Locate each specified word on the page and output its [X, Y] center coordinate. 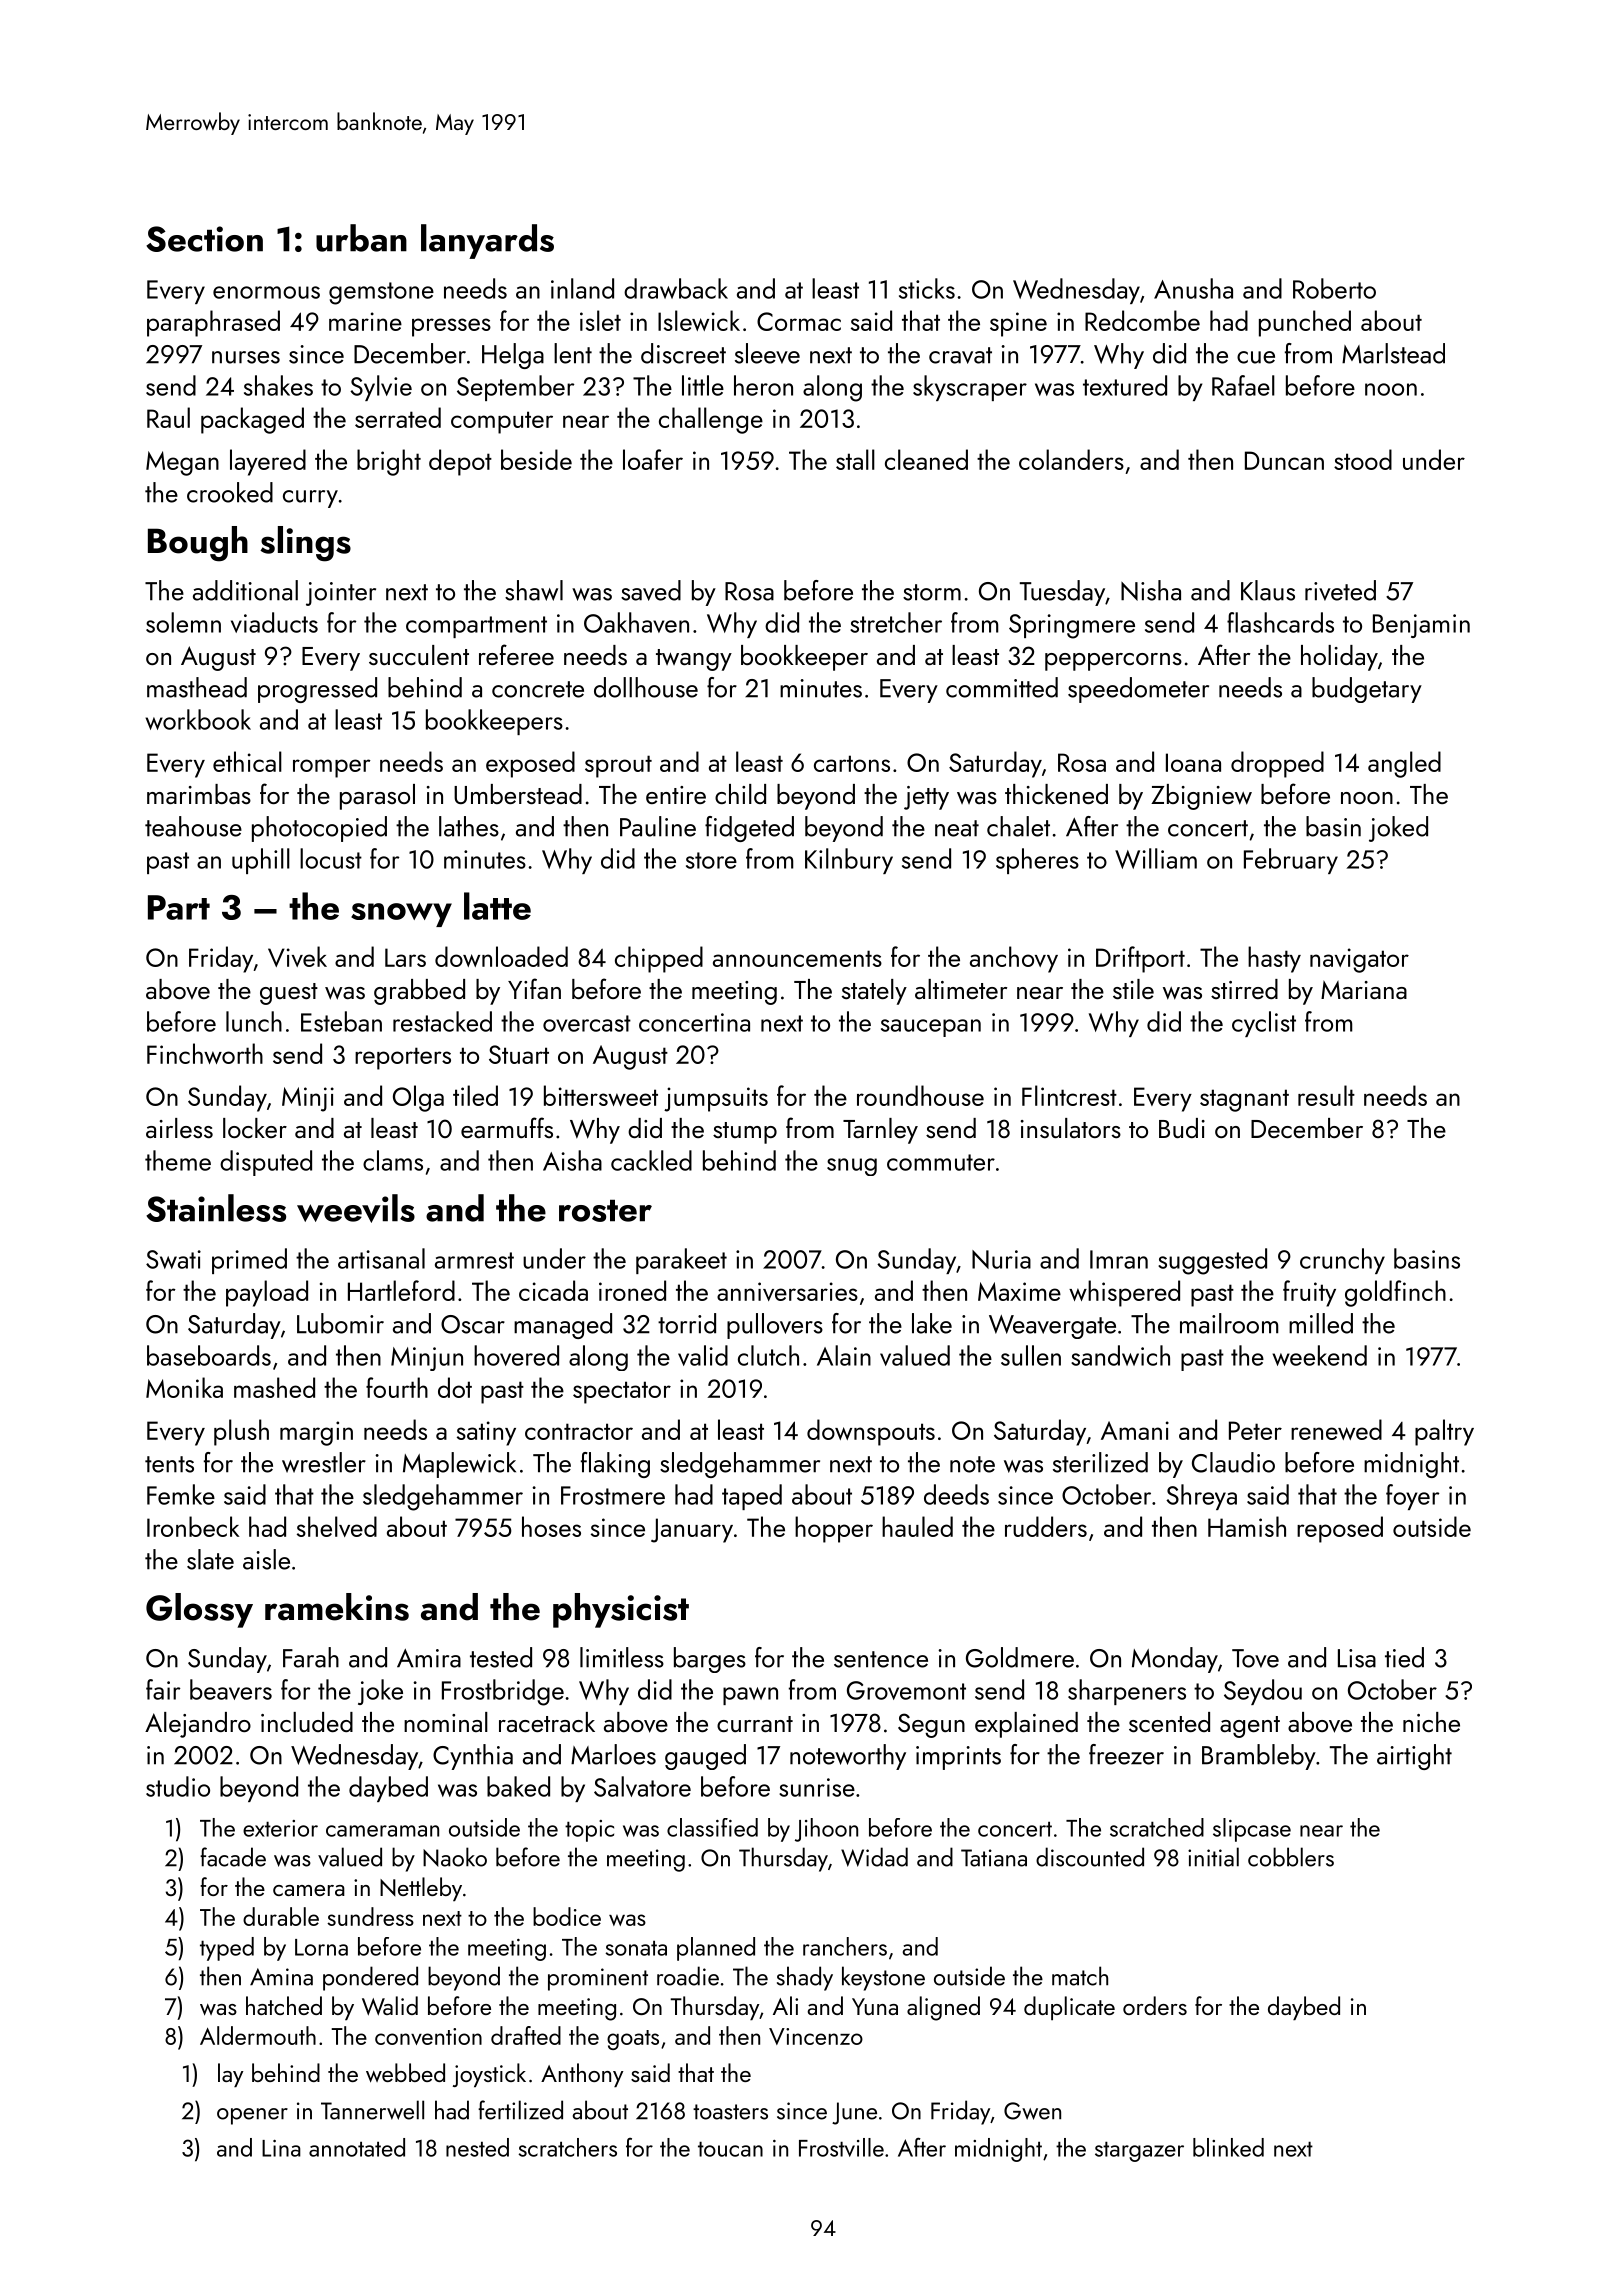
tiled [475, 1095]
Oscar [473, 1324]
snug [852, 1167]
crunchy [1342, 1261]
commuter [941, 1162]
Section [204, 239]
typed [227, 1949]
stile [1133, 989]
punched [1305, 323]
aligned [943, 2008]
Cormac [799, 321]
